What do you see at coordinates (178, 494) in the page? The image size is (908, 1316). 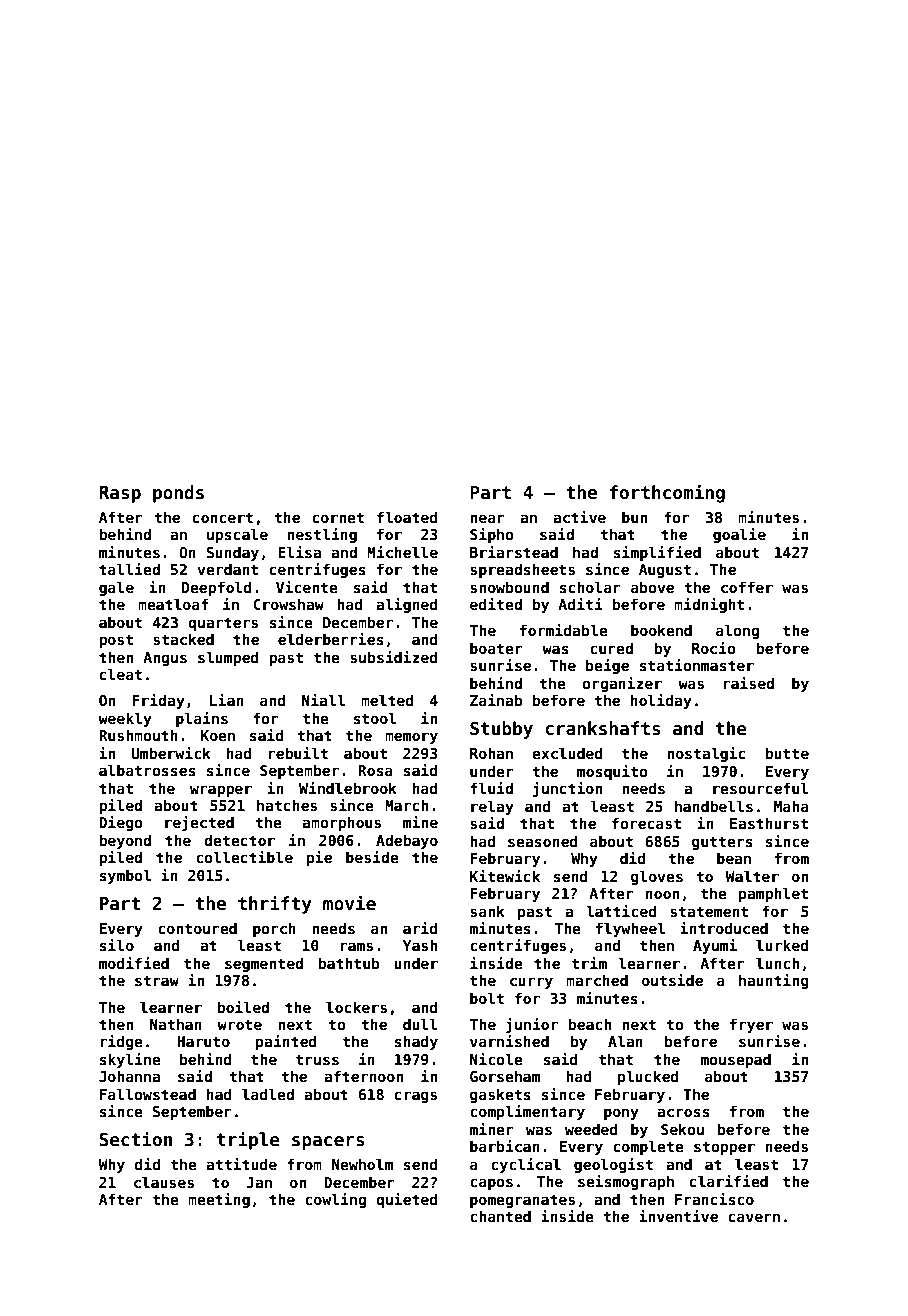 I see `ponds` at bounding box center [178, 494].
